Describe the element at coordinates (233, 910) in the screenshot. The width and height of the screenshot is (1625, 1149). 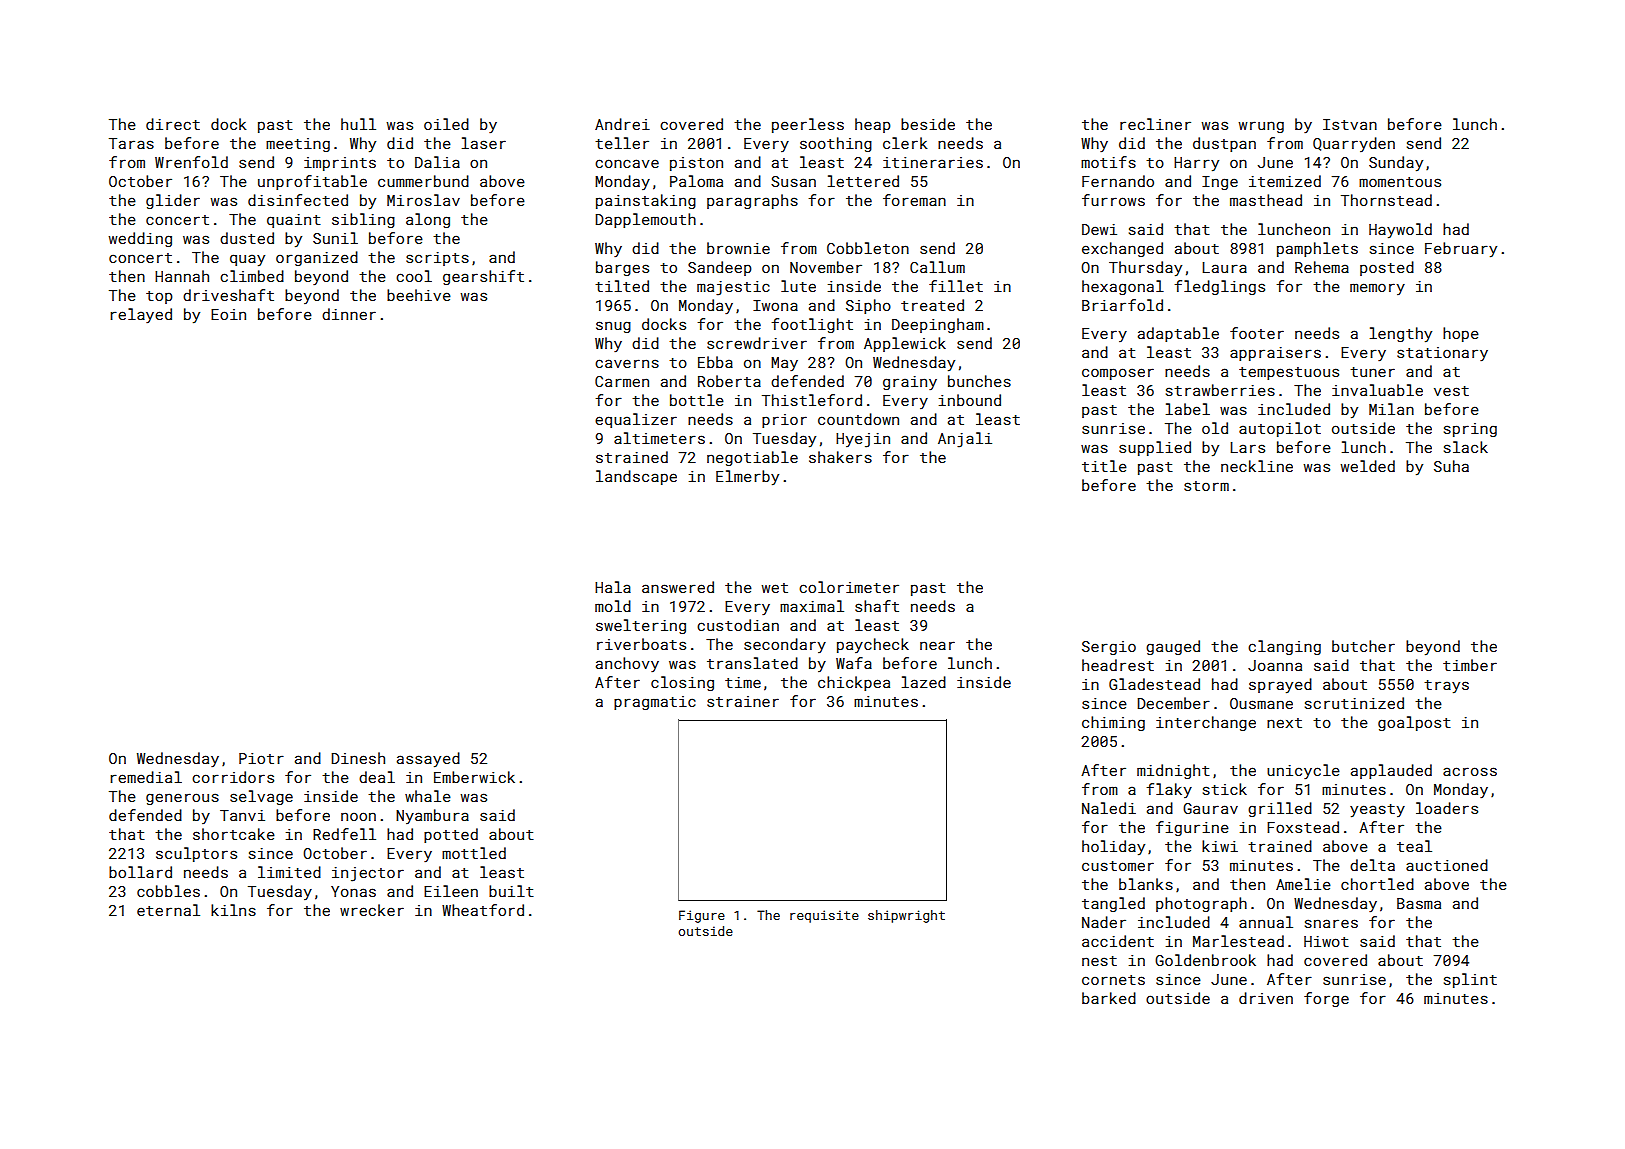
I see `kilns` at that location.
